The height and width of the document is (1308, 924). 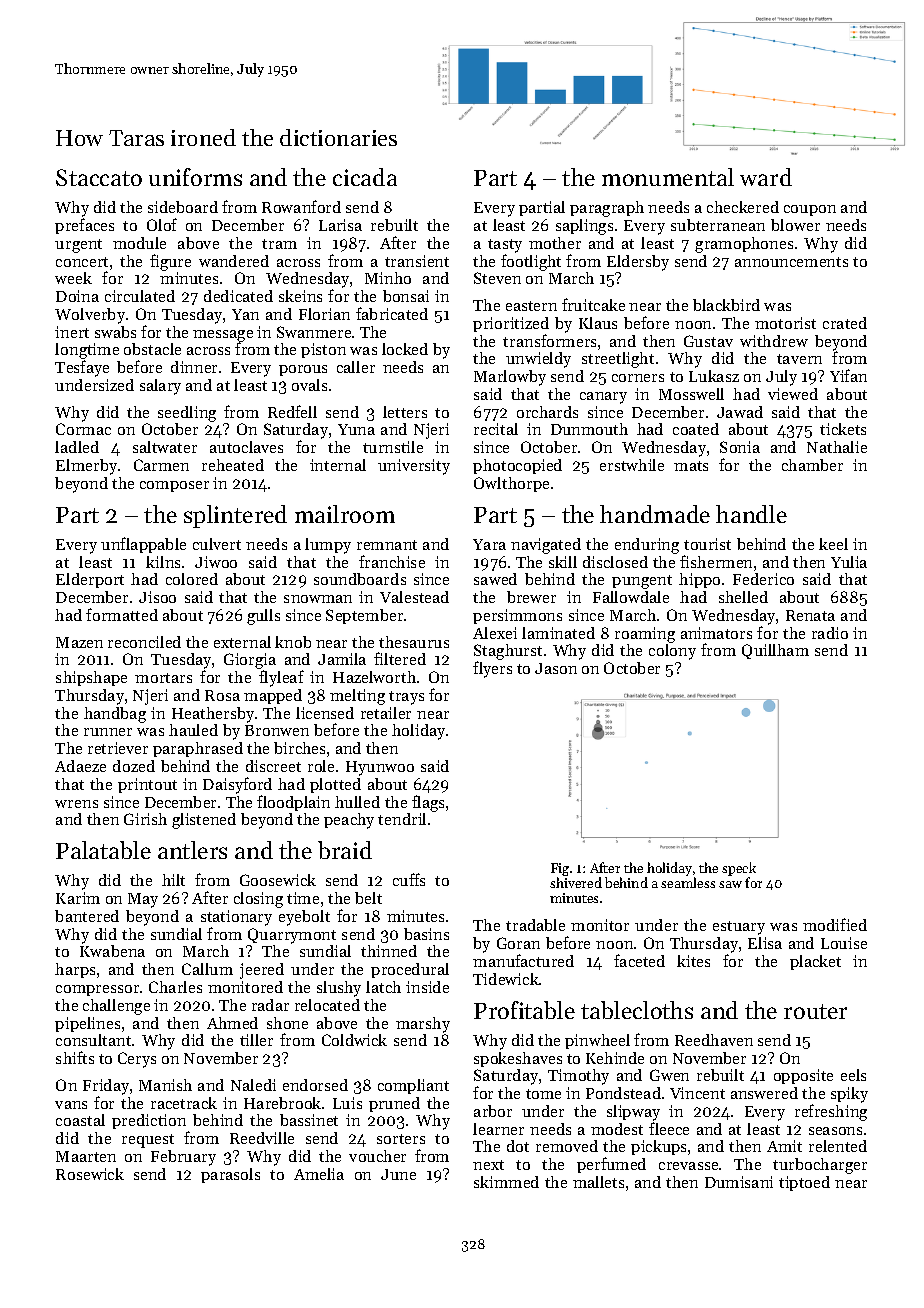 I want to click on Charles, so click(x=175, y=987).
